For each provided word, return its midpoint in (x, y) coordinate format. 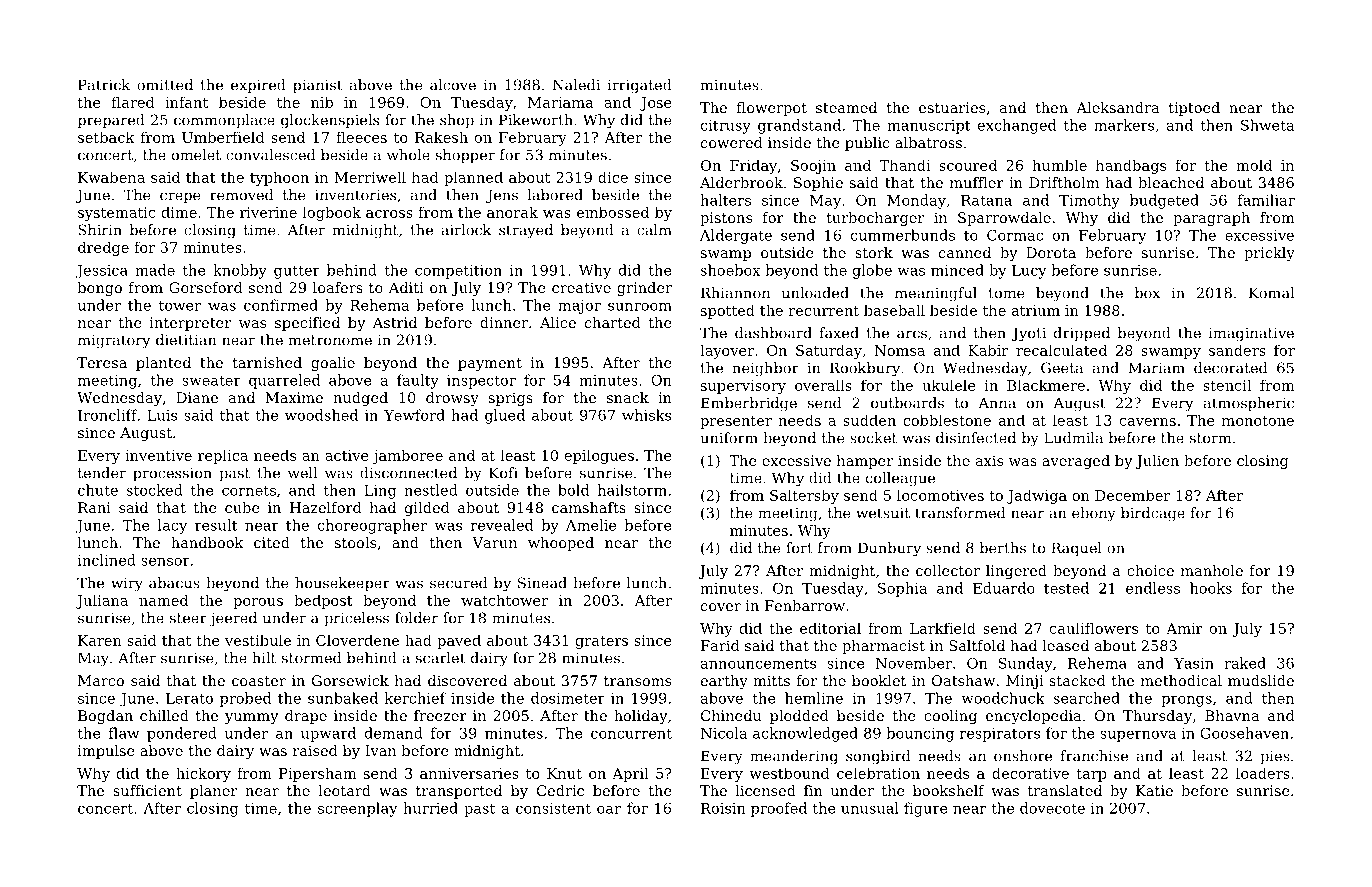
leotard (345, 790)
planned (473, 178)
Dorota (1051, 252)
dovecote (1052, 808)
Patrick (104, 85)
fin (813, 790)
